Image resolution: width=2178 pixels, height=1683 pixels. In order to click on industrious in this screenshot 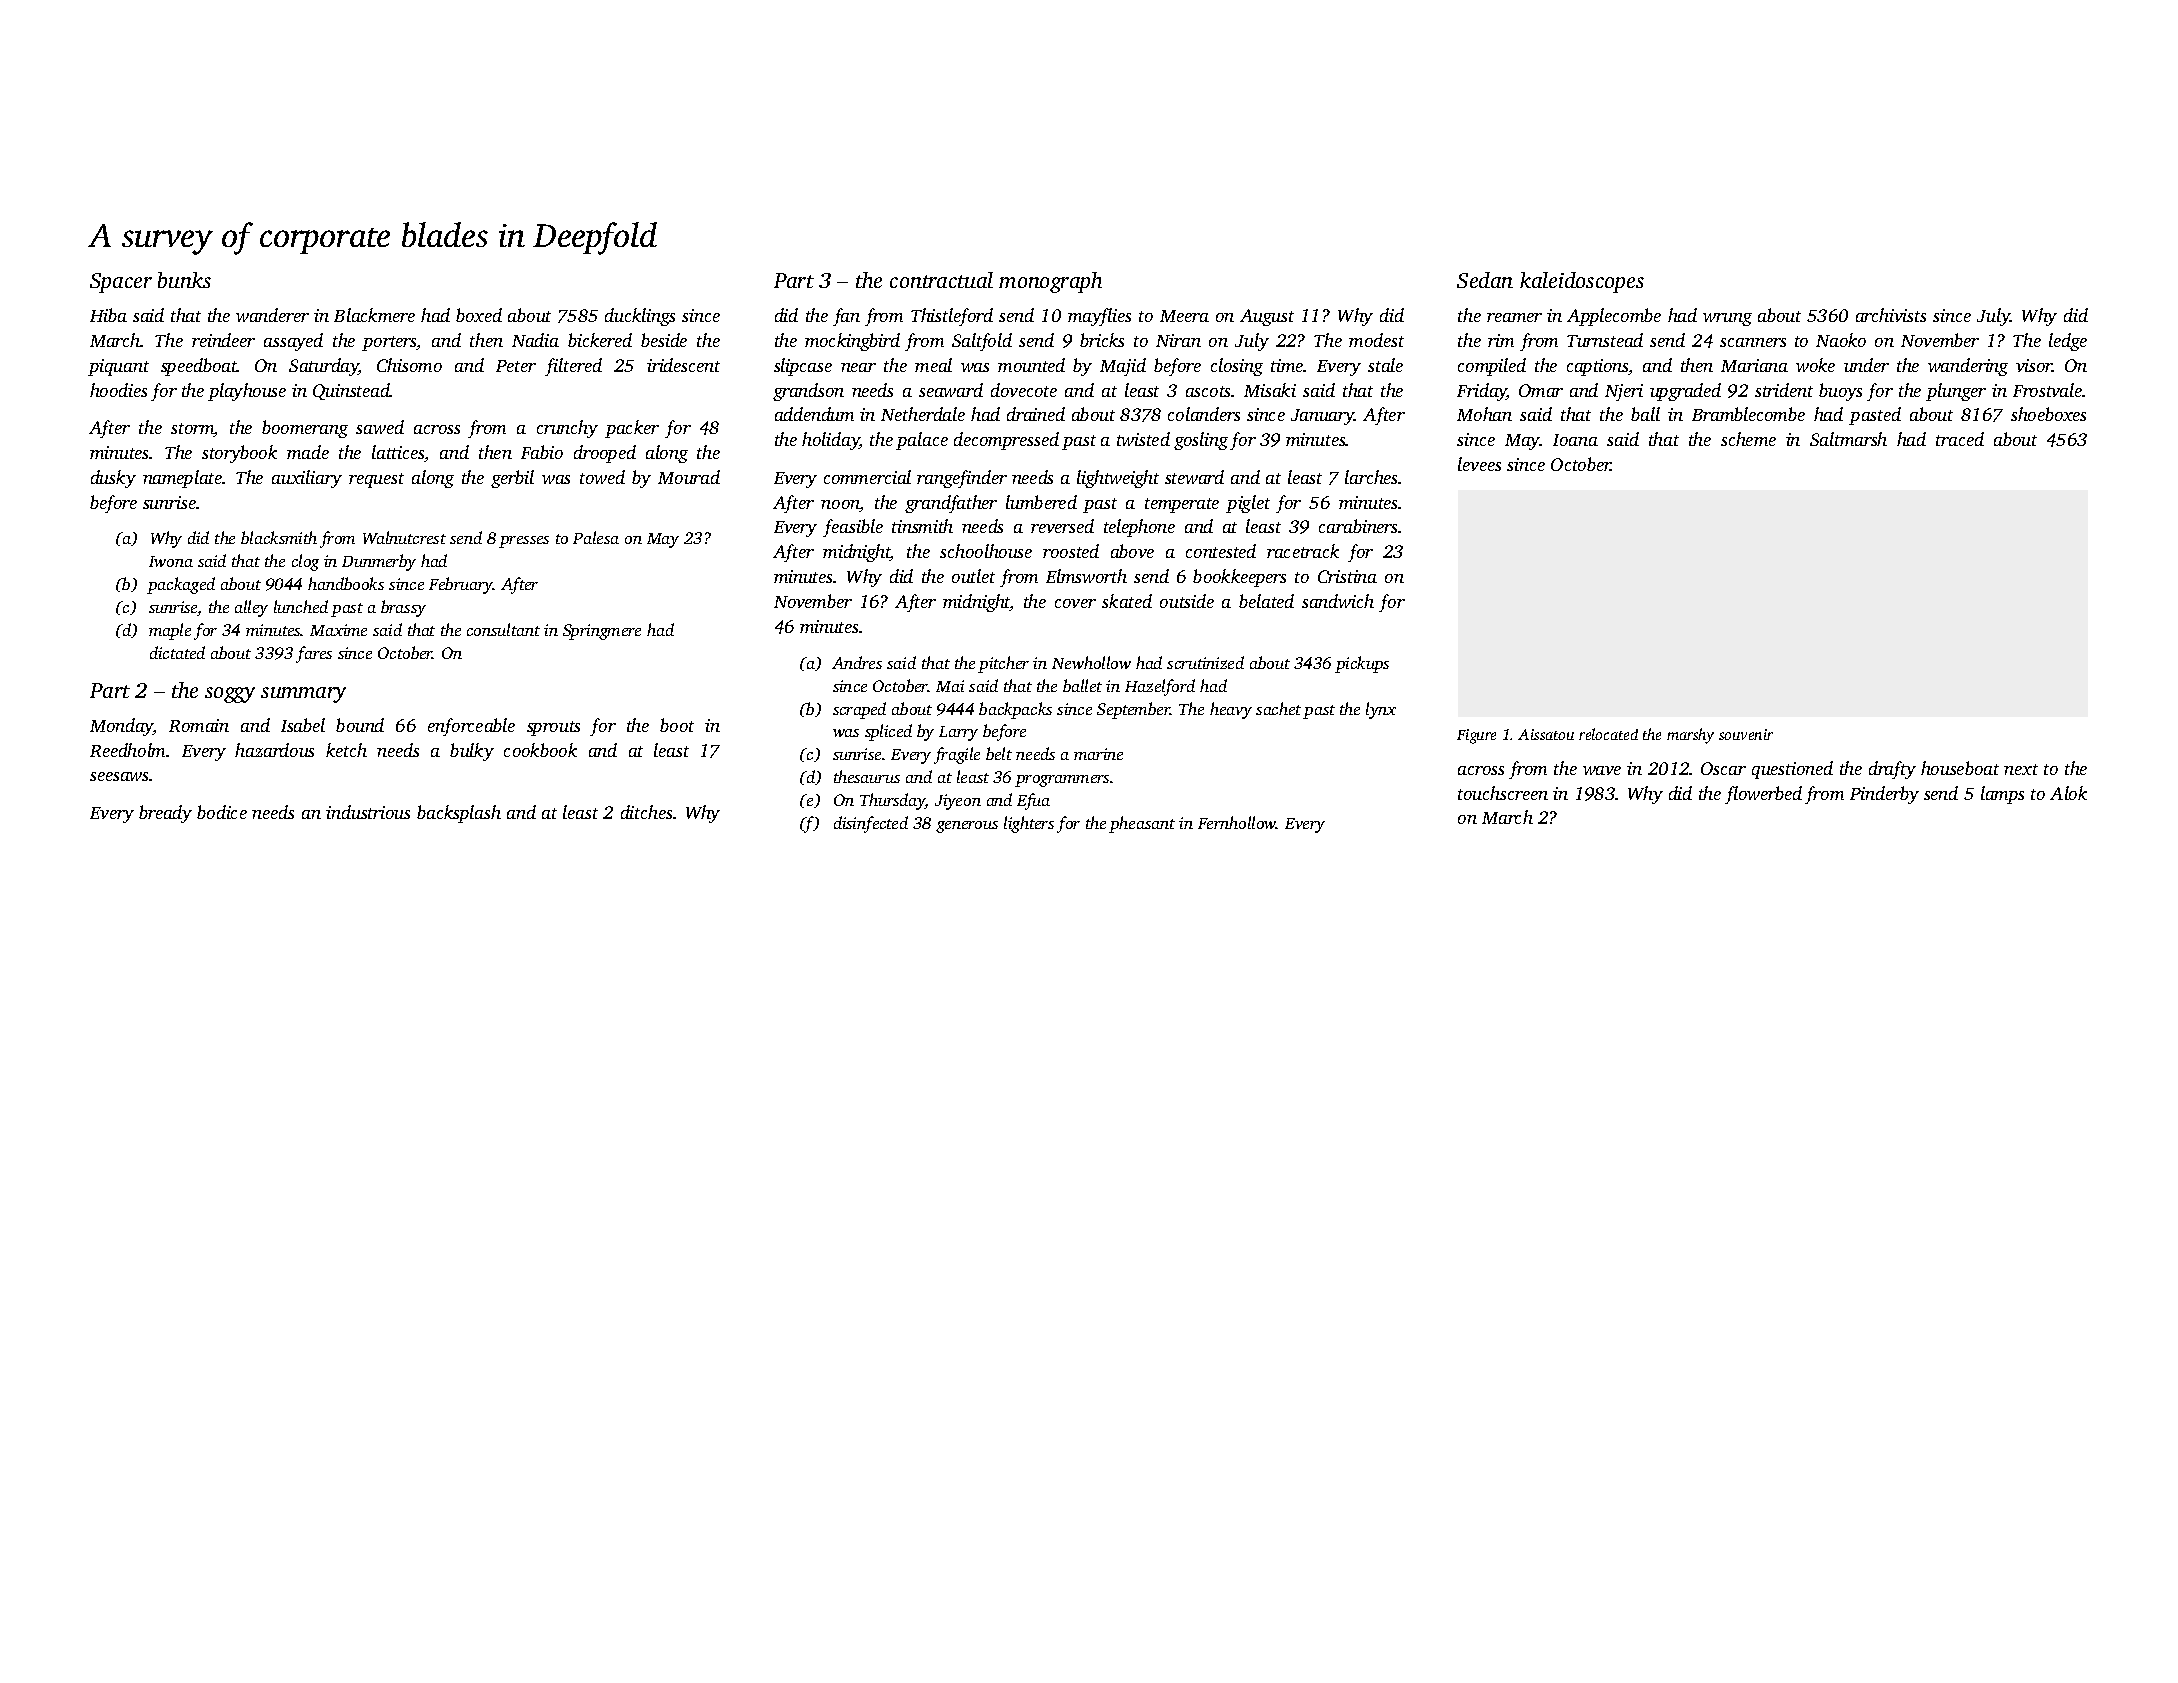, I will do `click(368, 812)`.
